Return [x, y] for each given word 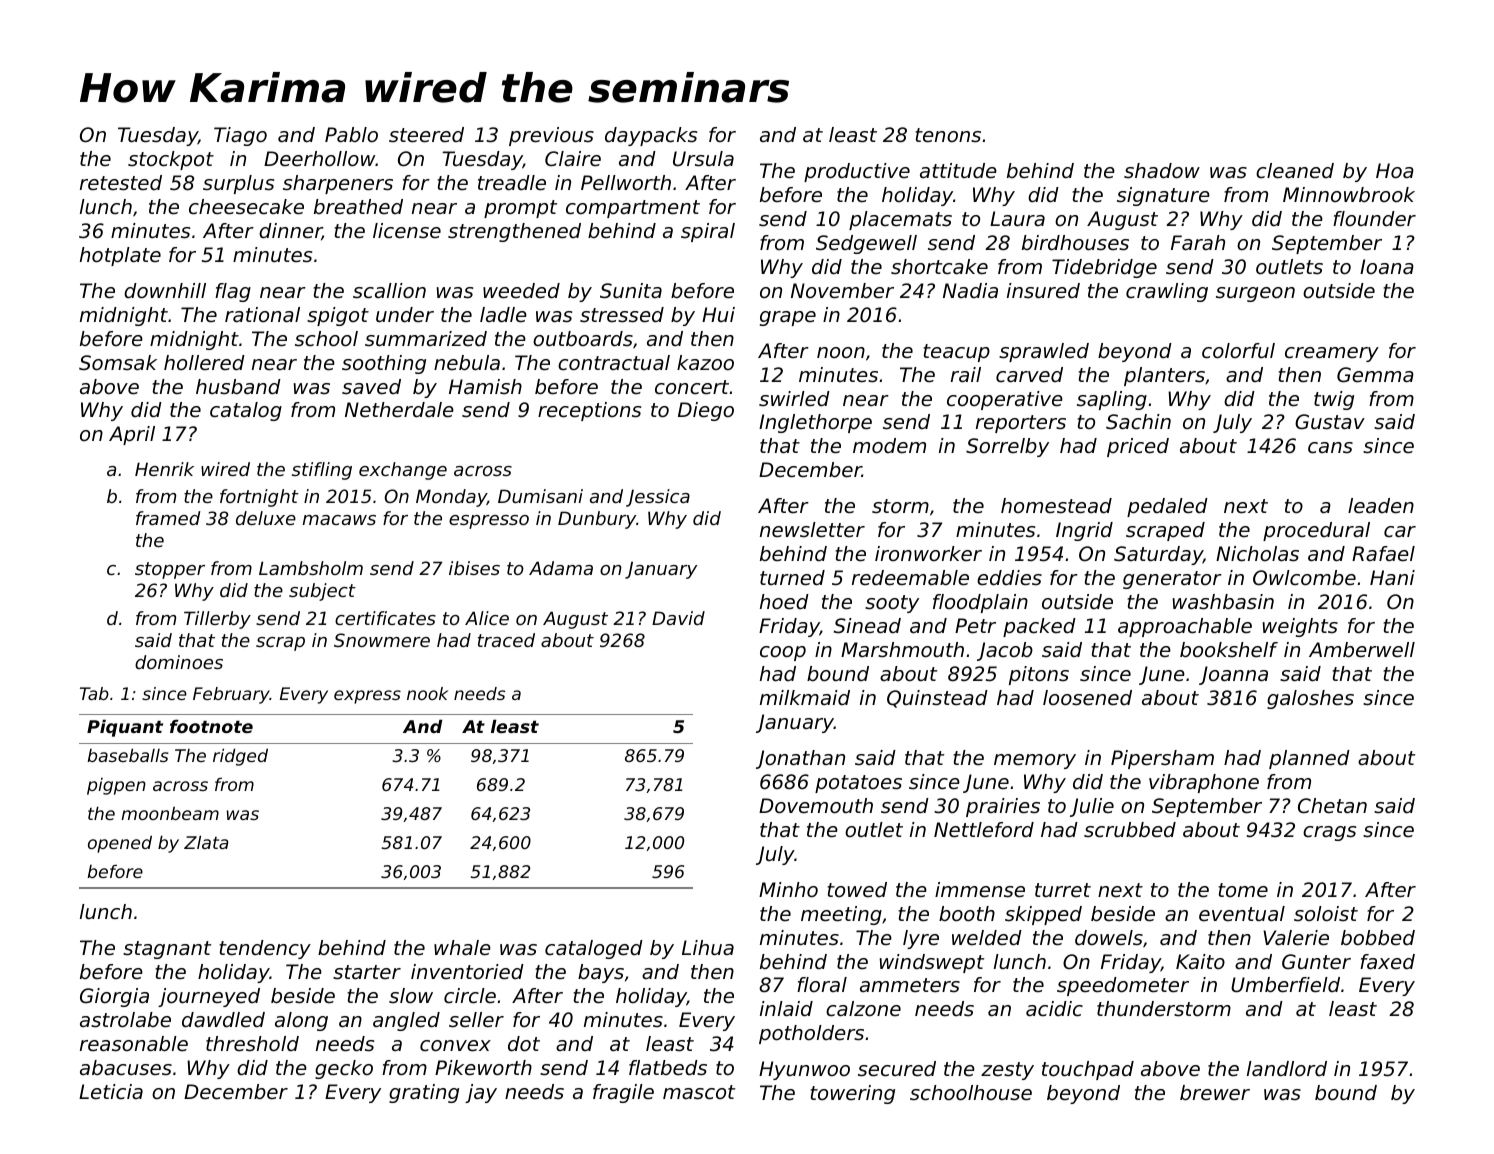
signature [1163, 196]
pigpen [116, 786]
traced [506, 640]
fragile [623, 1093]
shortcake [939, 267]
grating [424, 1093]
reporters [1021, 424]
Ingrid [1084, 531]
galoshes [1310, 699]
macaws [339, 520]
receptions [589, 411]
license [407, 231]
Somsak [118, 363]
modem [889, 446]
